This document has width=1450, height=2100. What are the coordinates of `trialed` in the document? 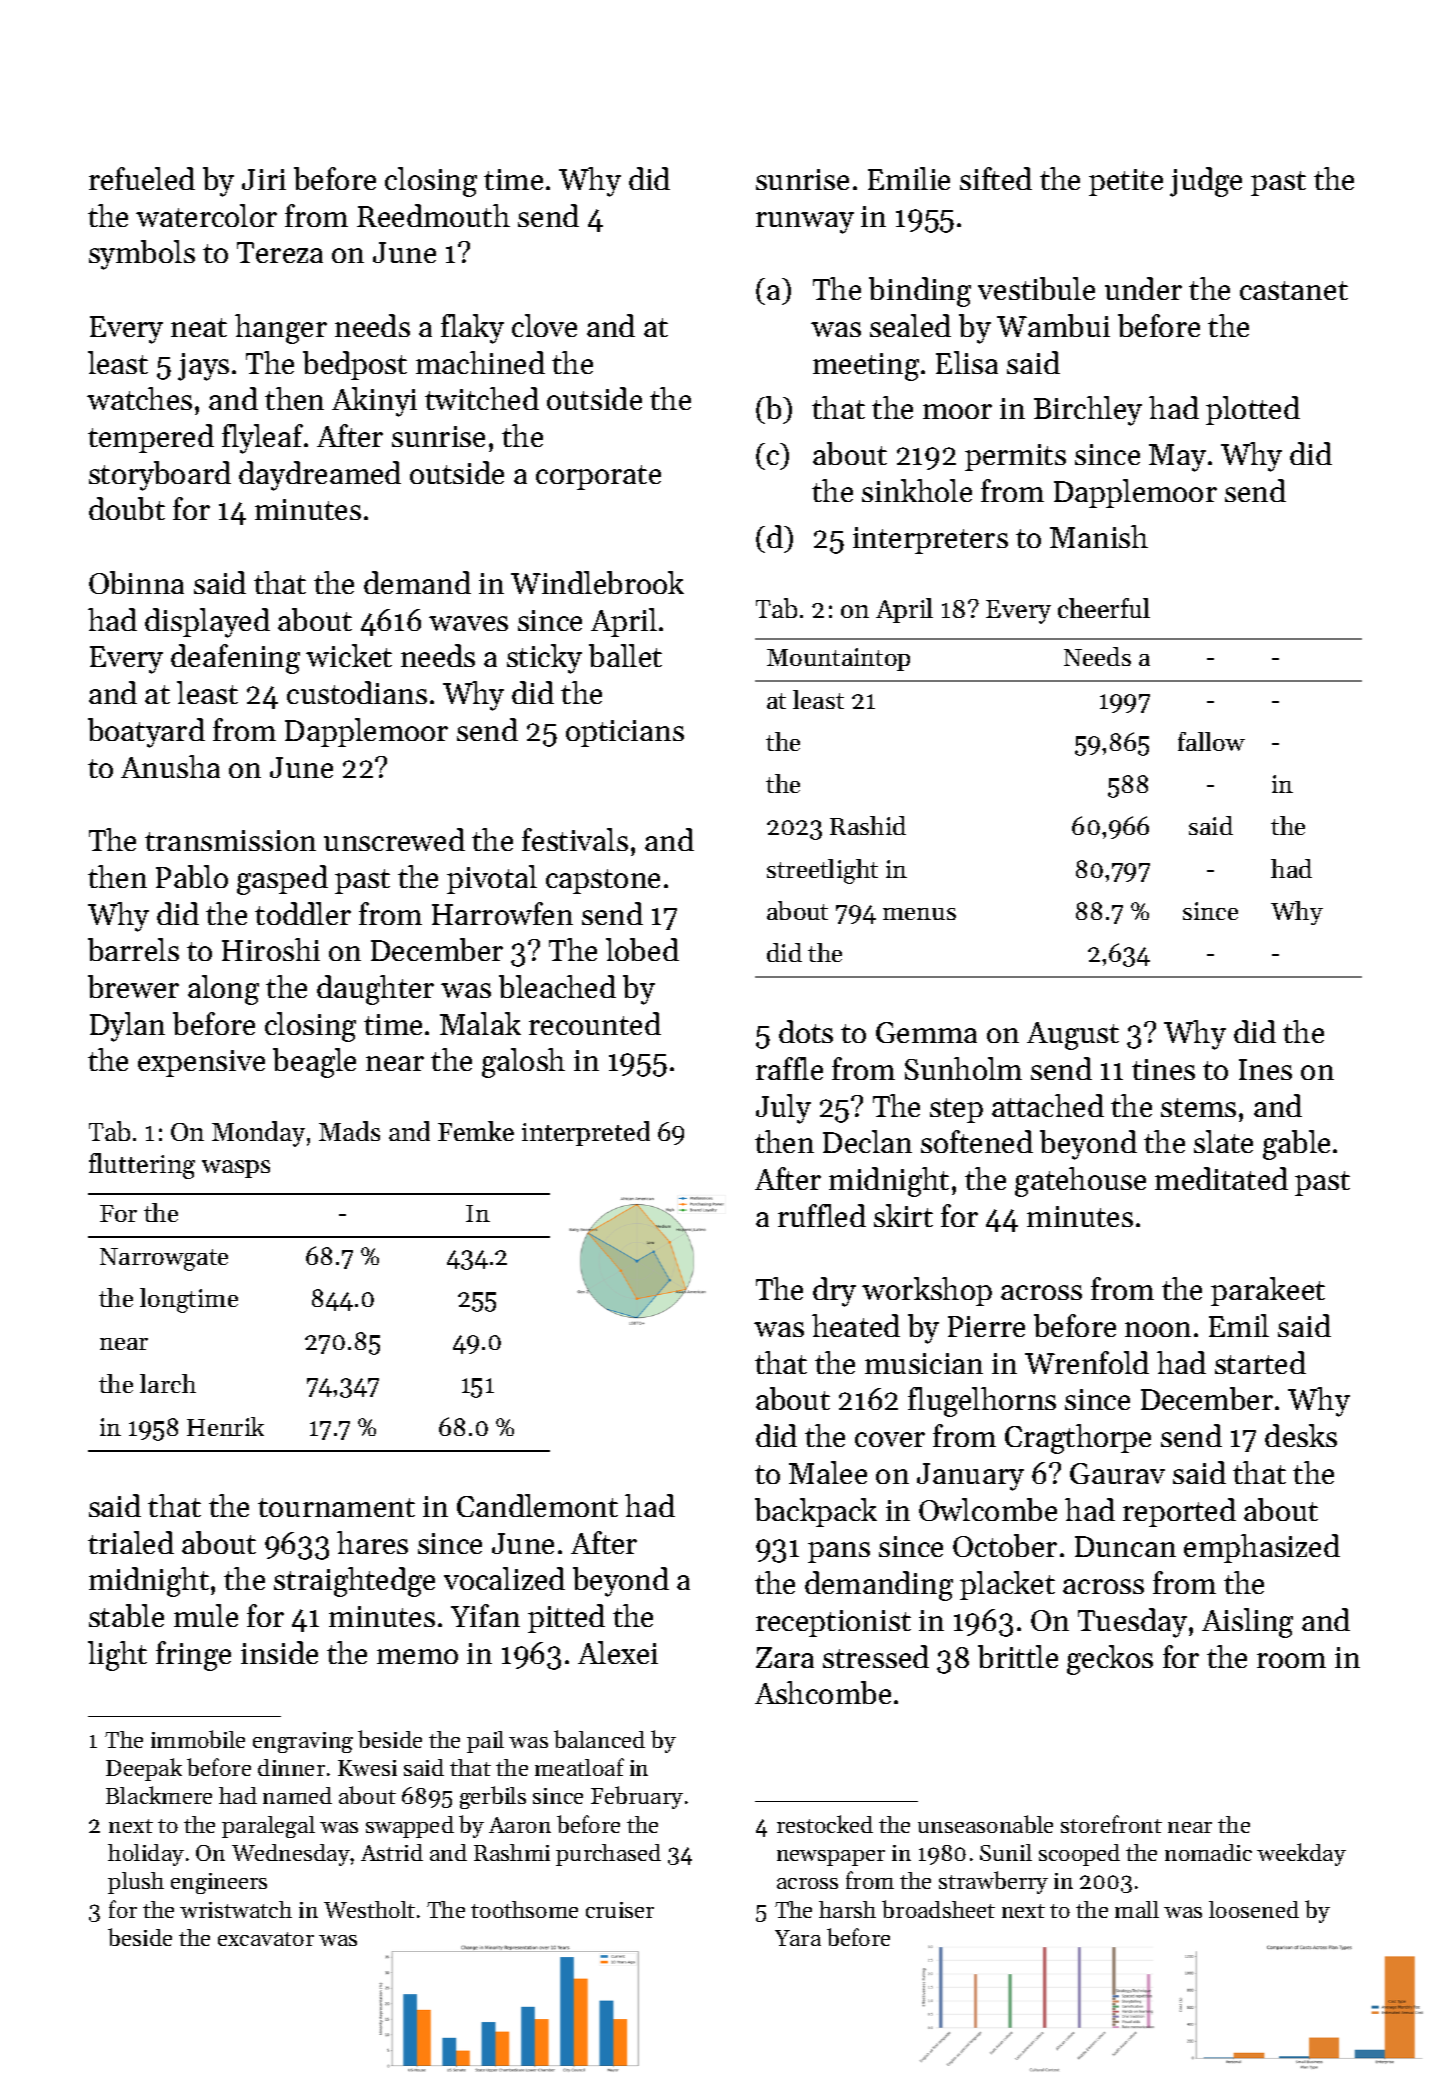 It's located at (131, 1542).
